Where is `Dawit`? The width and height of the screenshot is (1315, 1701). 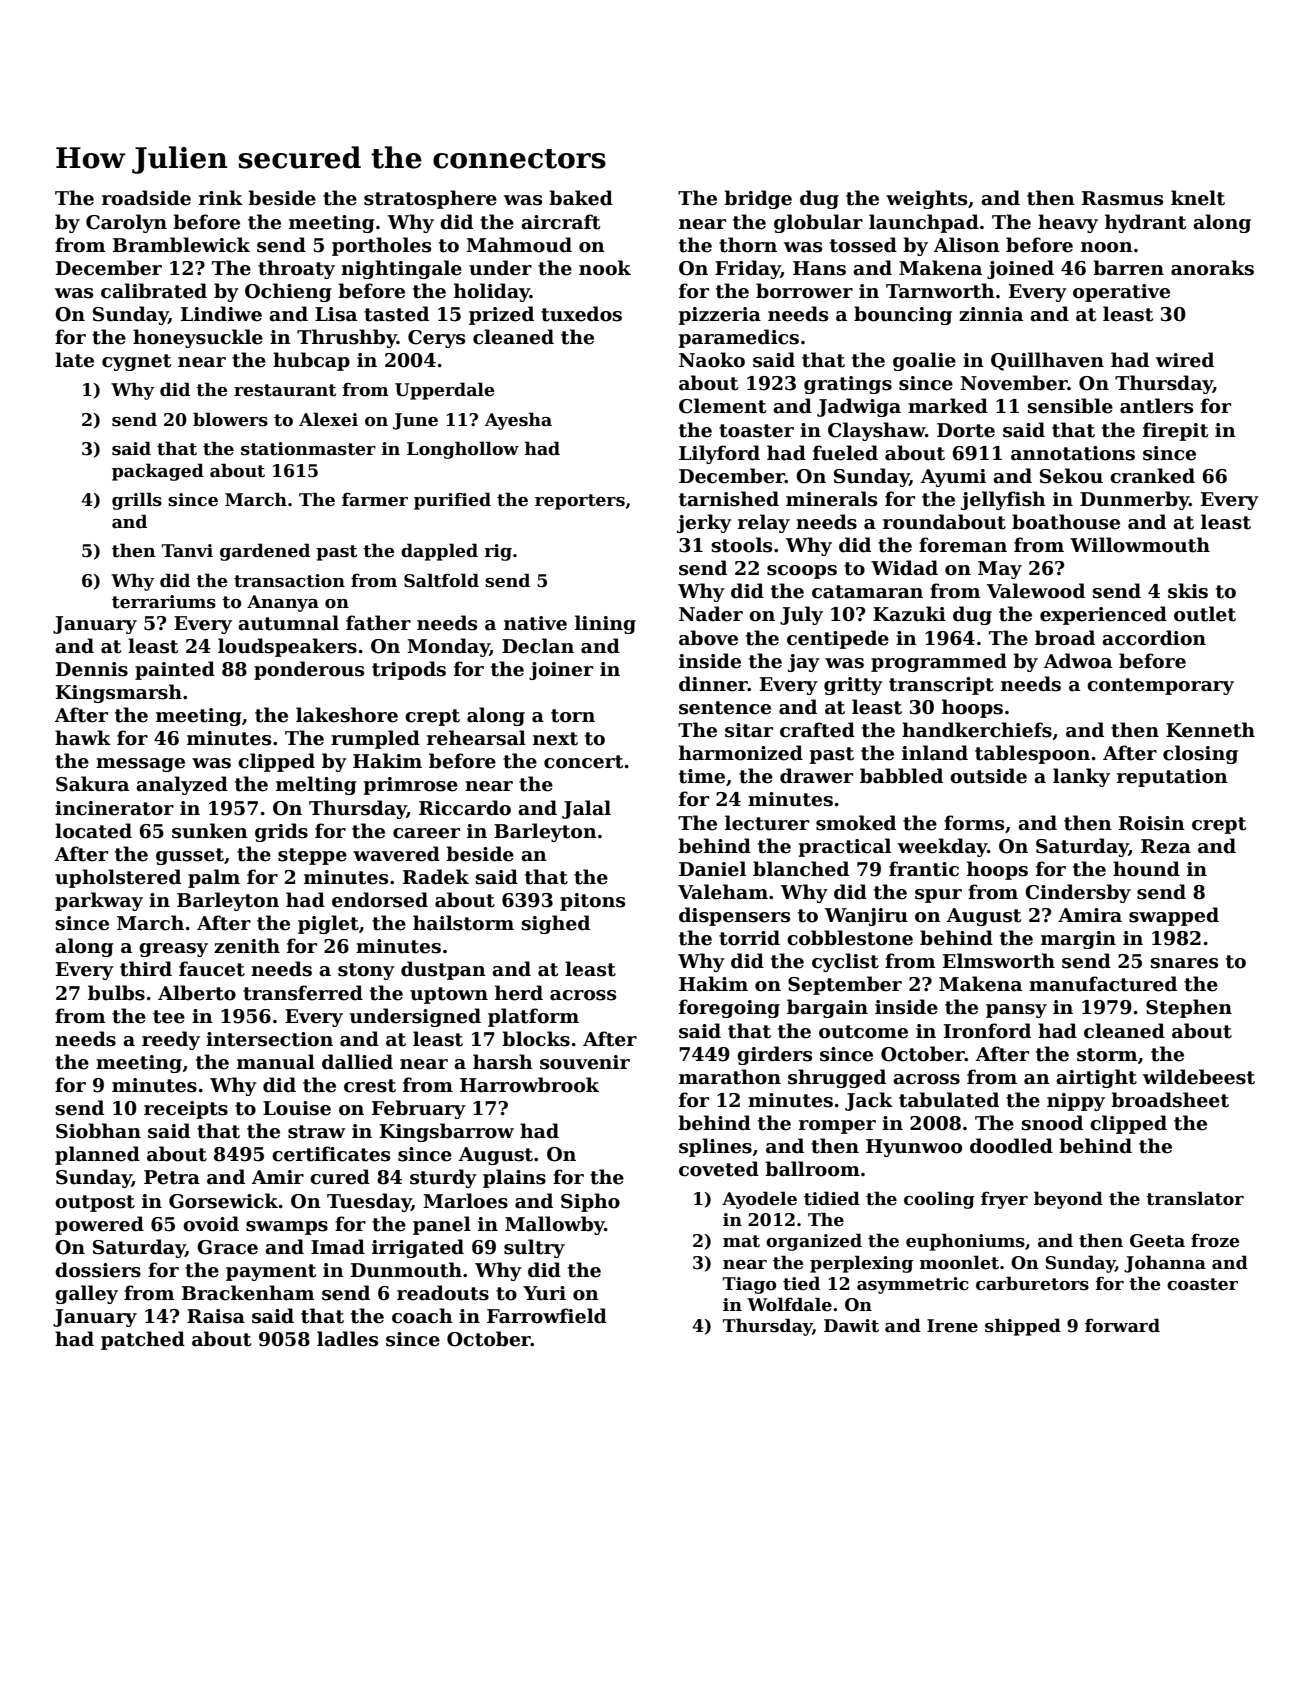
Dawit is located at coordinates (851, 1326).
